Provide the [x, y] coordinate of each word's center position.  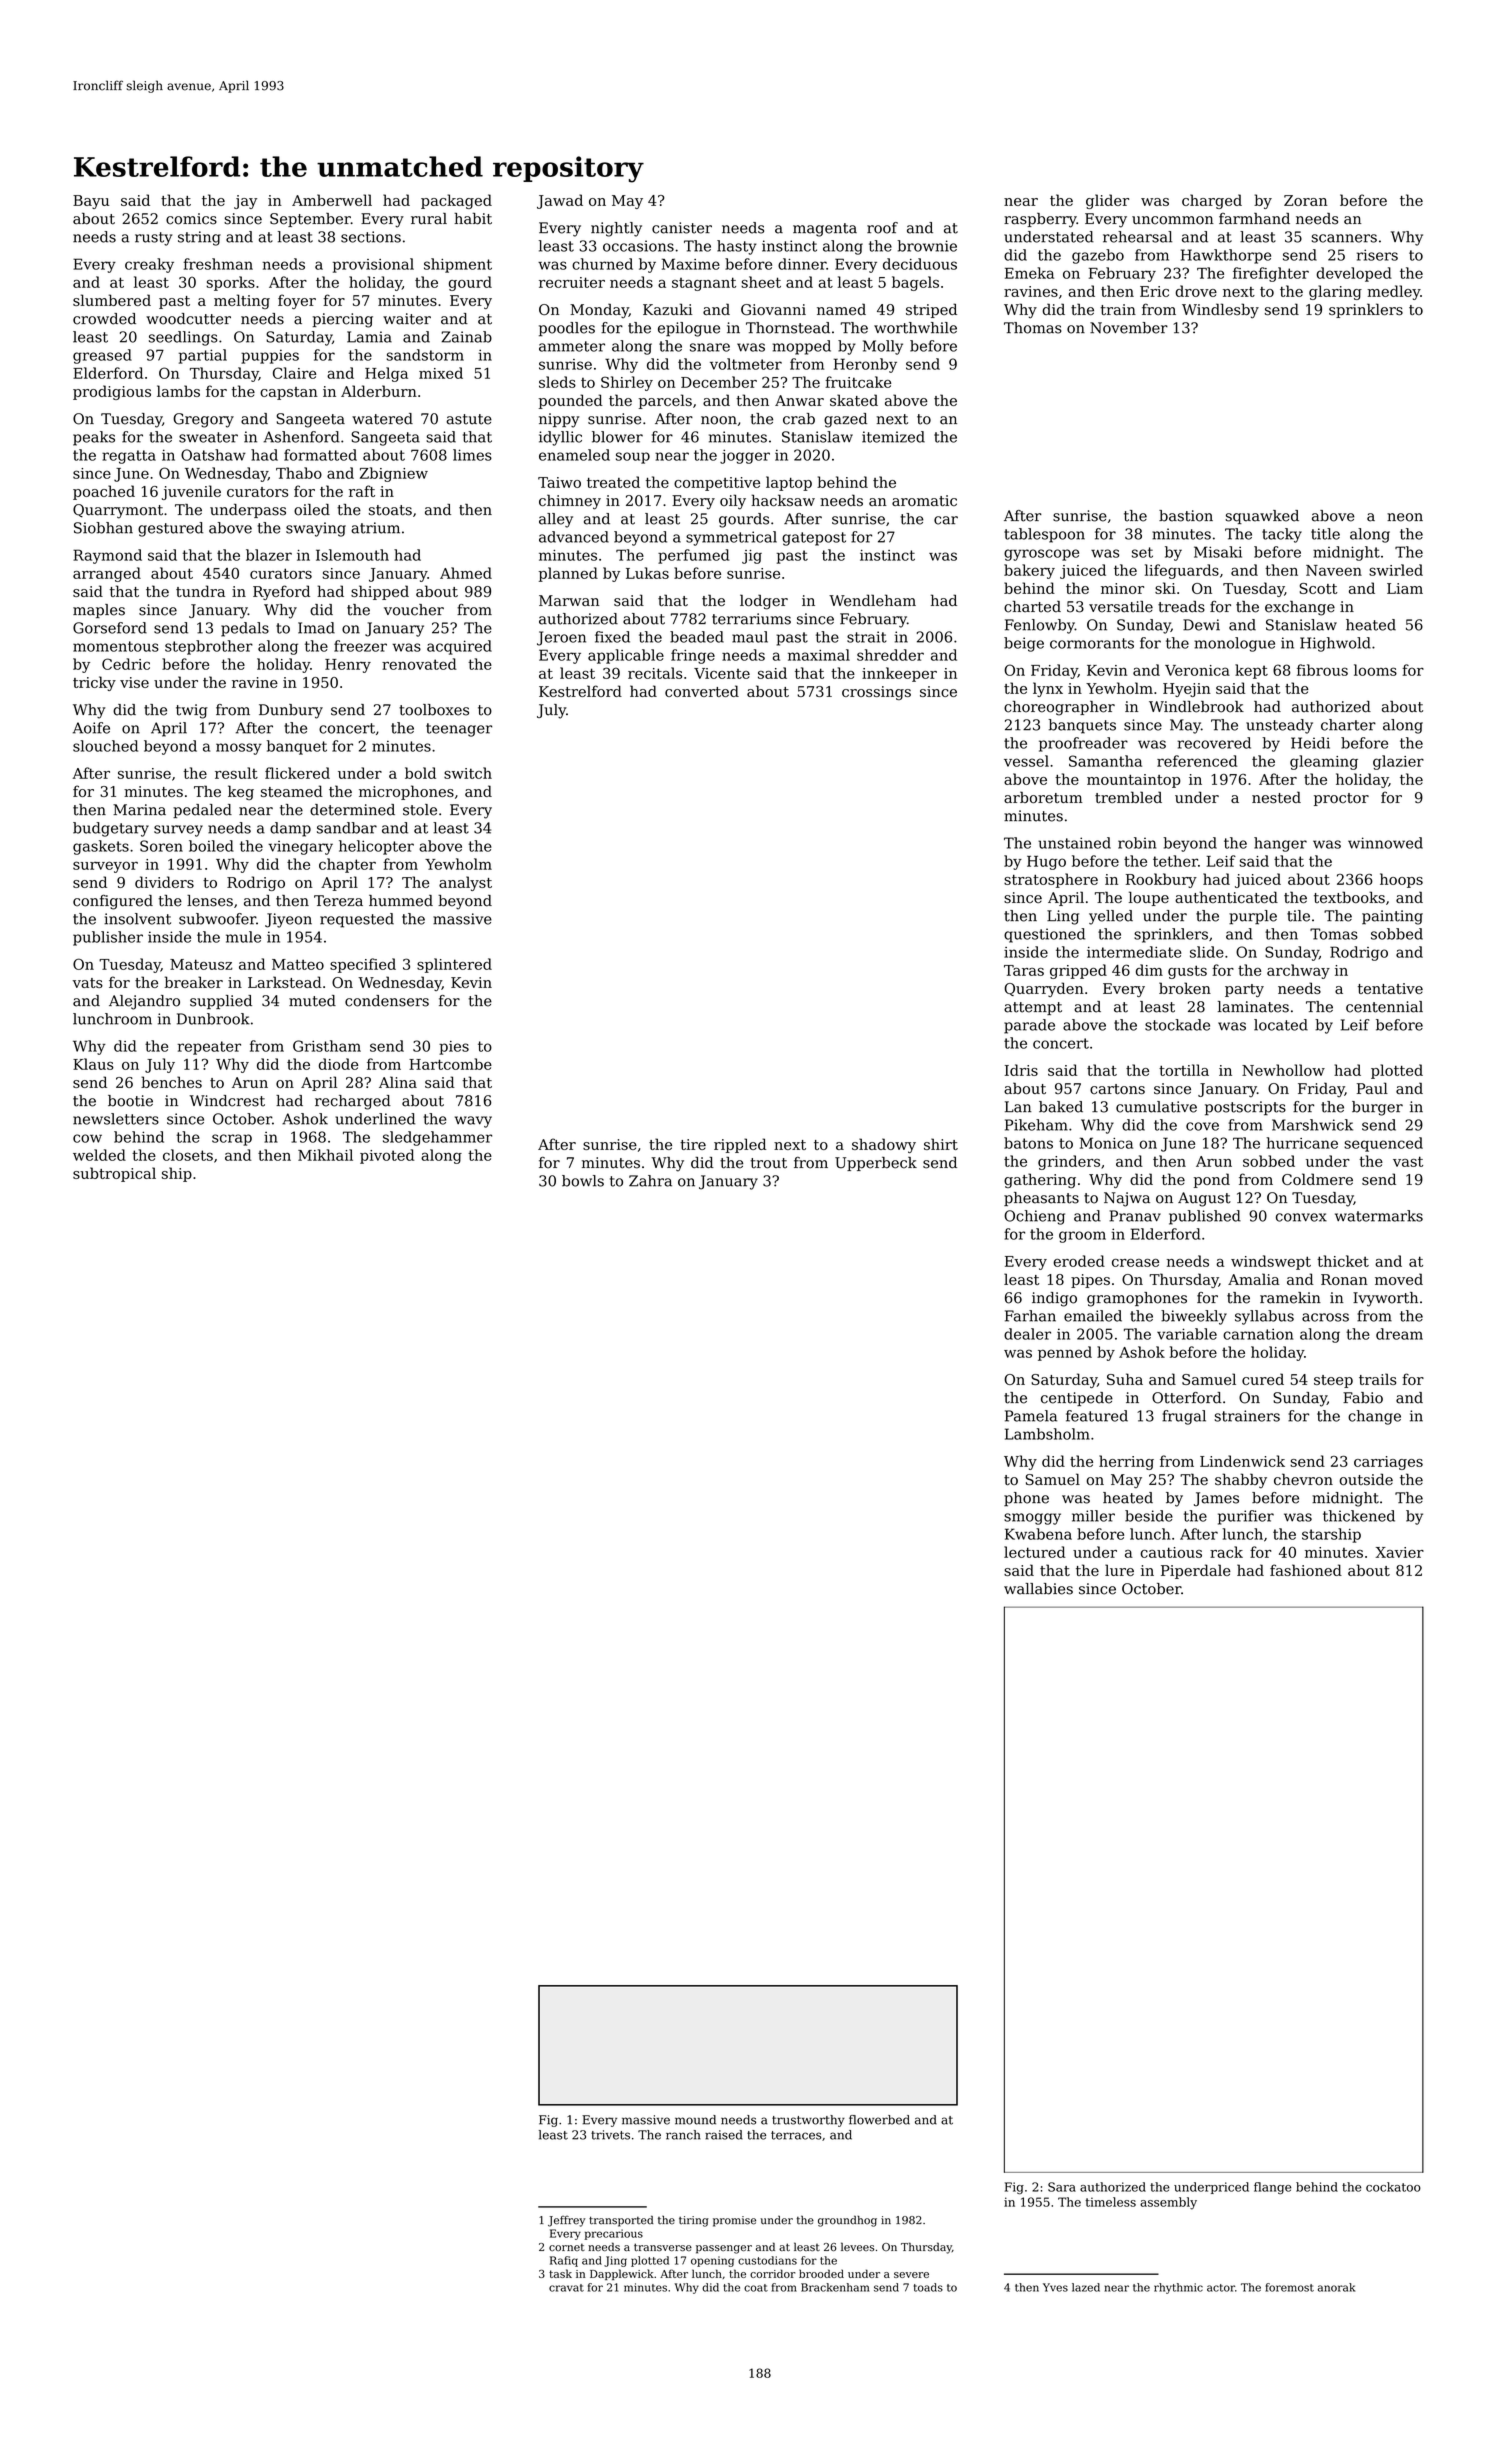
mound [695, 2120]
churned [602, 264]
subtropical [114, 1174]
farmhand [1254, 219]
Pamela [1031, 1416]
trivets [610, 2135]
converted [702, 691]
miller [1093, 1516]
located [1281, 1025]
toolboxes [434, 710]
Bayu [91, 202]
